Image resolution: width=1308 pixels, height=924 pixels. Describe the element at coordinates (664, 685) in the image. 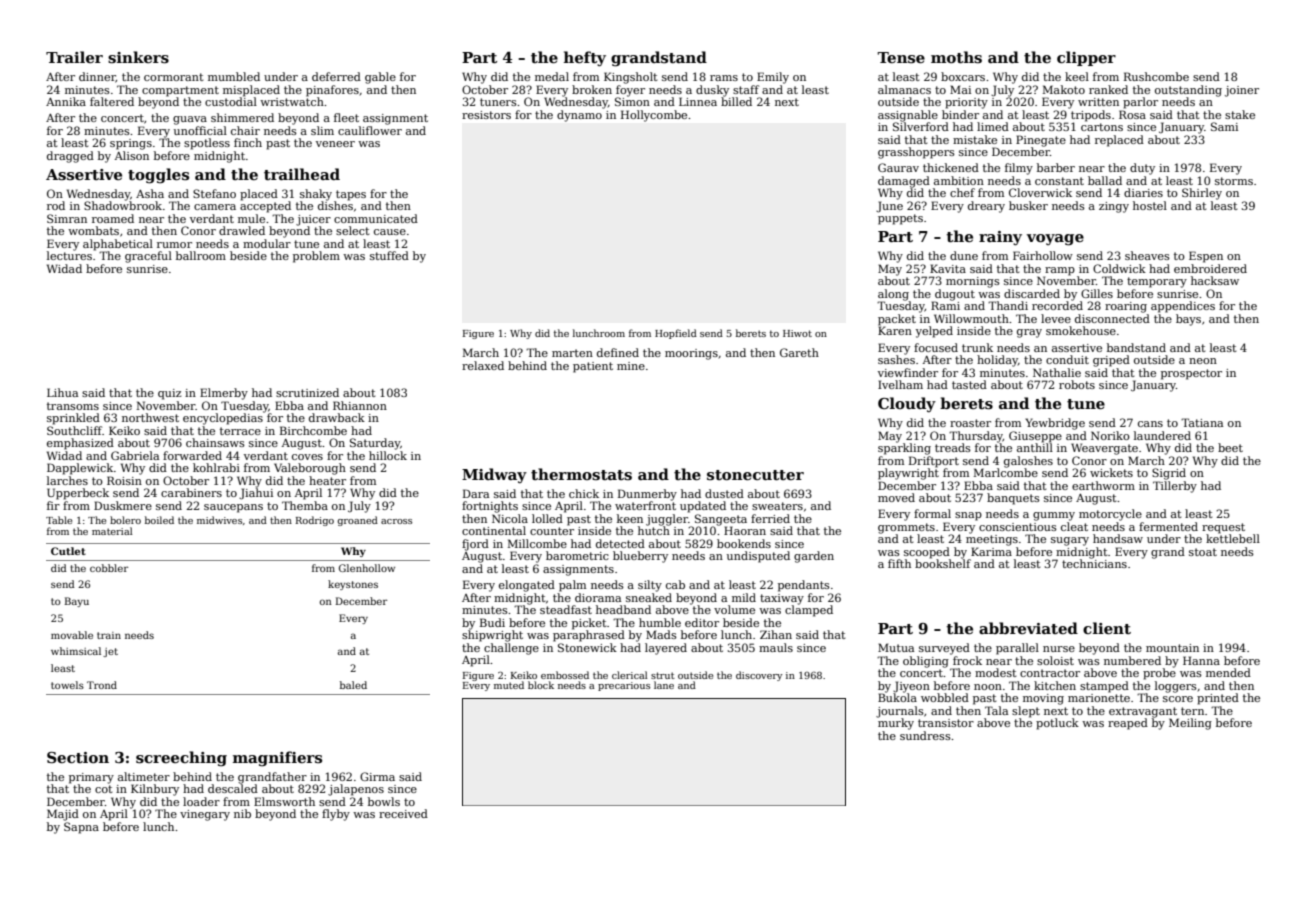

I see `lane` at that location.
